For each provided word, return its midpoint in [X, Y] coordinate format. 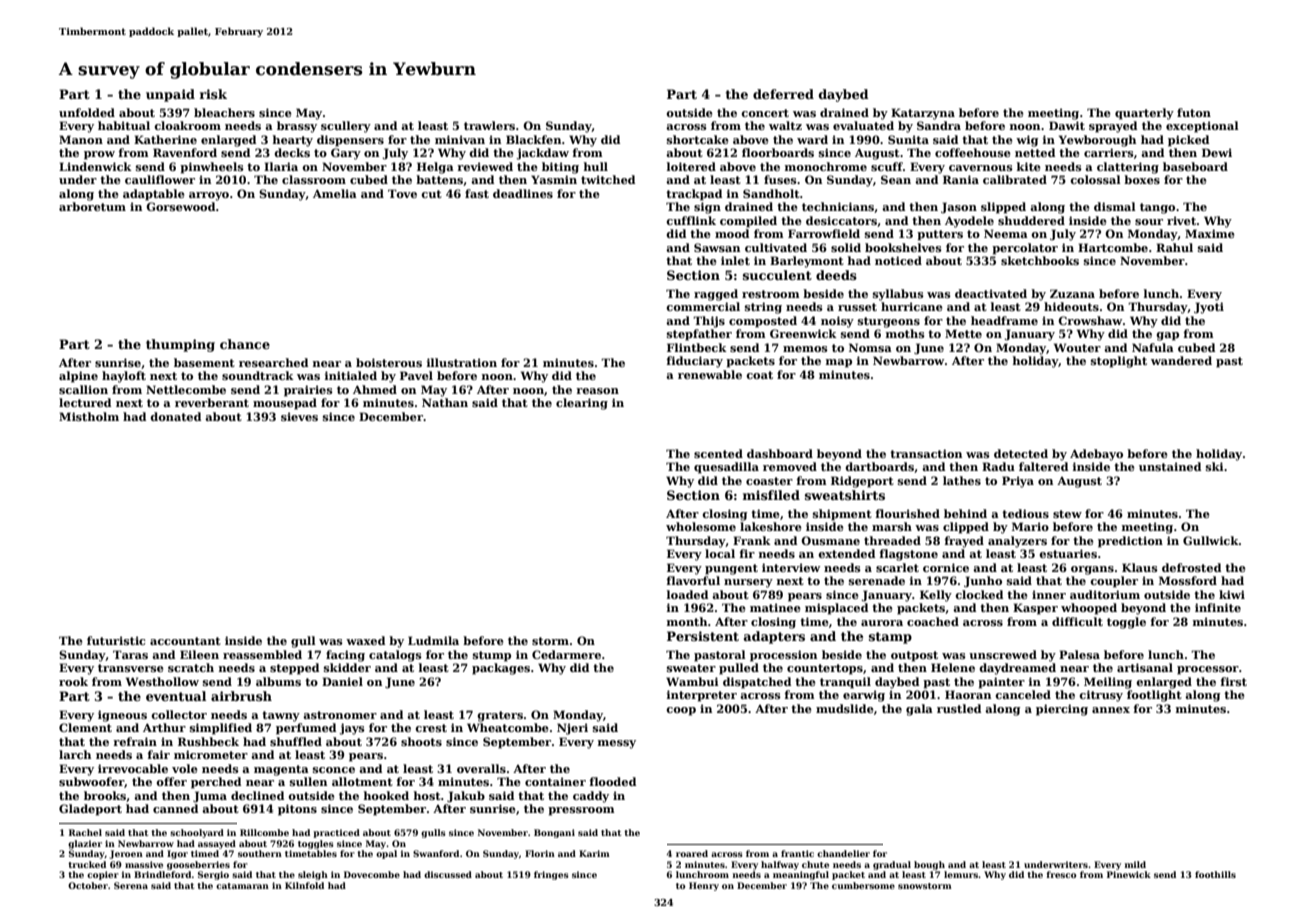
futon [1194, 112]
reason [597, 391]
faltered [1043, 466]
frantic [797, 853]
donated [175, 416]
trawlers [489, 125]
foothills [1215, 874]
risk [213, 94]
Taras [130, 654]
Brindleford [163, 874]
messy [617, 744]
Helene [953, 667]
